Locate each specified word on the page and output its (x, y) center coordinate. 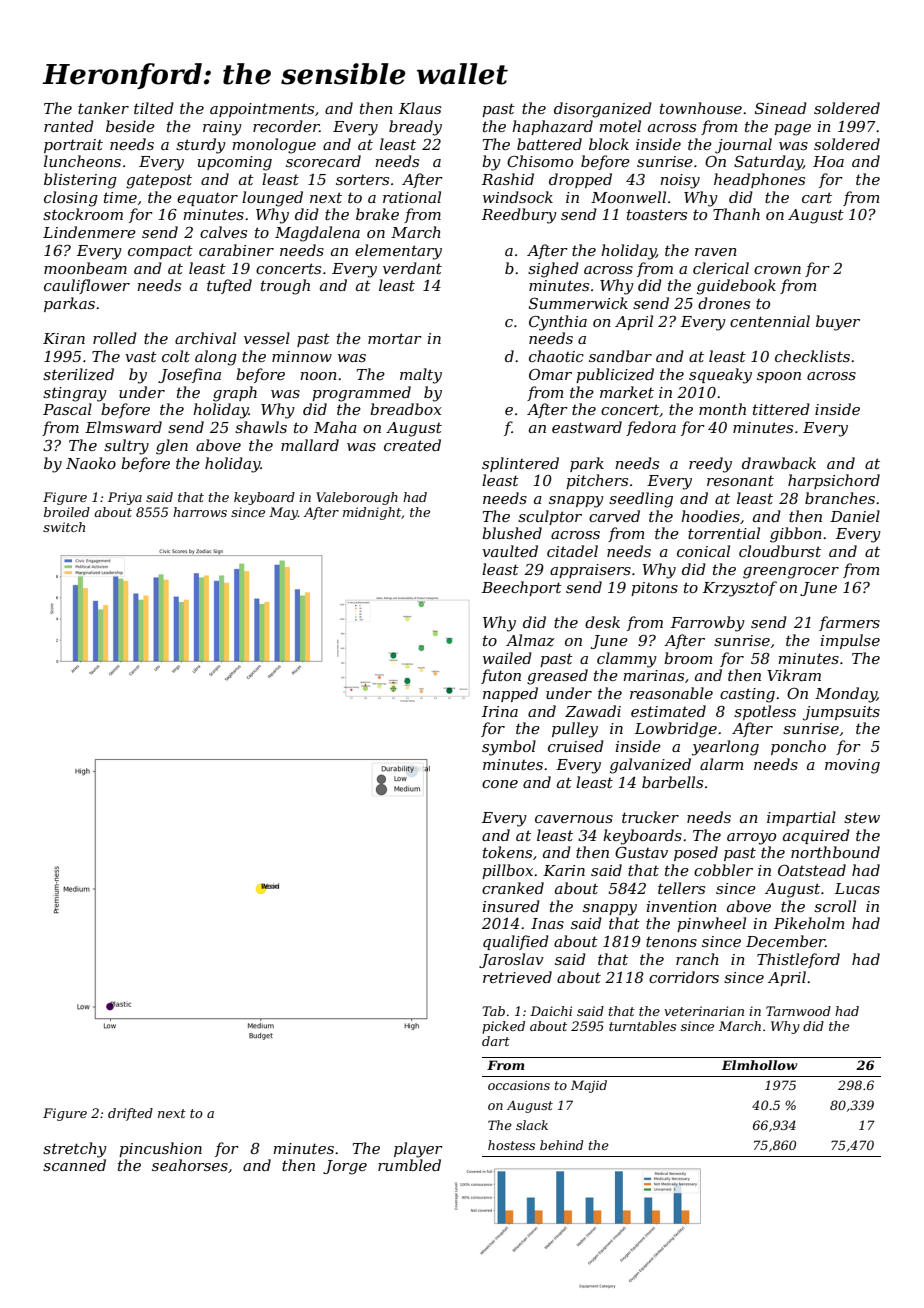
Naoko (91, 463)
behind (561, 1145)
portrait (73, 146)
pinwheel (711, 924)
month (722, 409)
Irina (500, 711)
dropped (580, 180)
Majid (589, 1086)
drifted (130, 1114)
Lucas (857, 888)
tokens (507, 852)
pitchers (597, 481)
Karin (564, 870)
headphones (759, 180)
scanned (74, 1165)
